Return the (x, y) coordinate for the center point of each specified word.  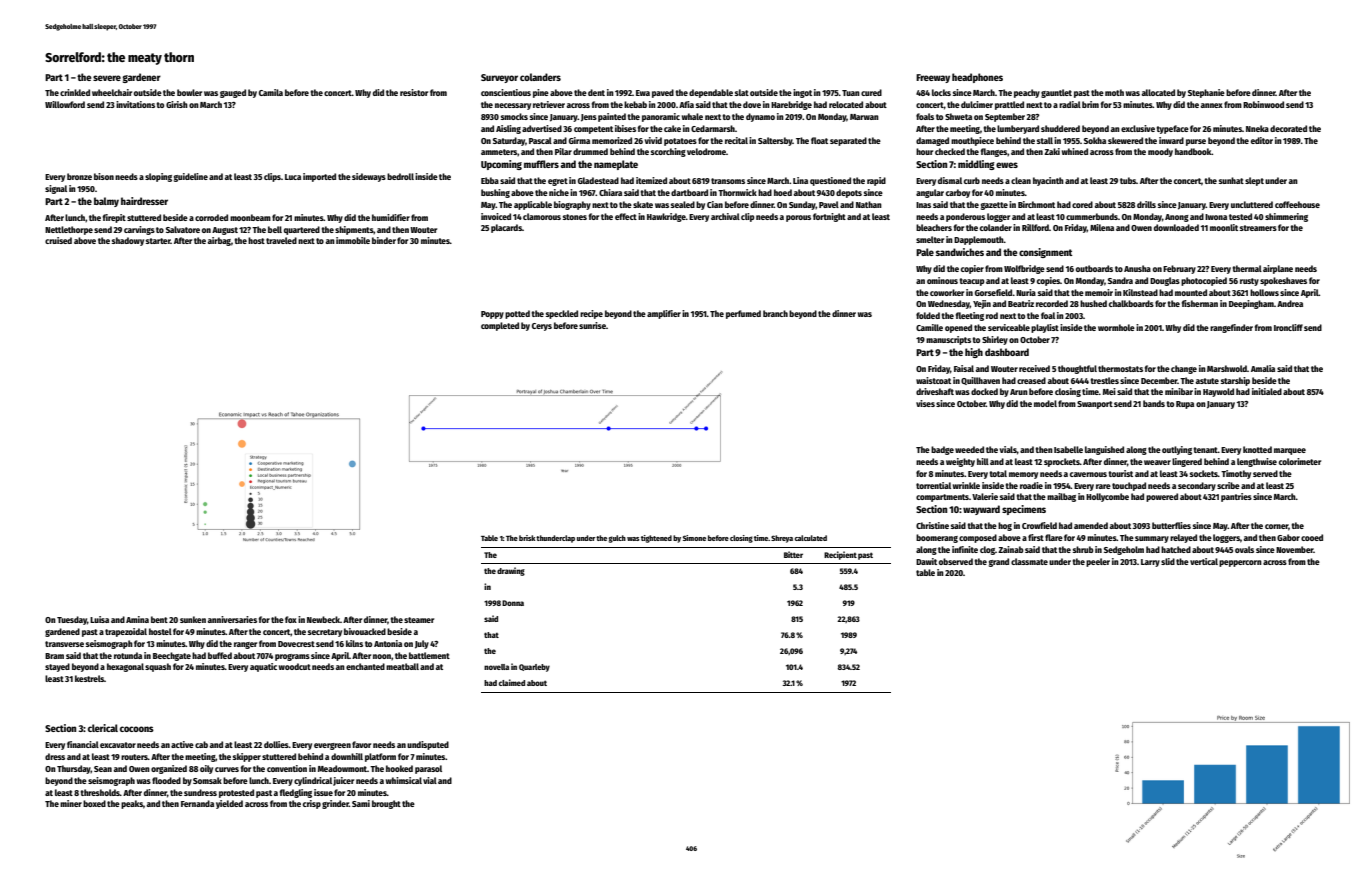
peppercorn (1240, 563)
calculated (811, 538)
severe (107, 78)
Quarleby (534, 668)
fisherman (1200, 303)
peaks (132, 804)
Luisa (99, 619)
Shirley (995, 340)
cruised (58, 240)
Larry (1150, 563)
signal (56, 189)
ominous (942, 280)
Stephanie (1206, 93)
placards (506, 228)
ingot (802, 93)
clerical (103, 728)
